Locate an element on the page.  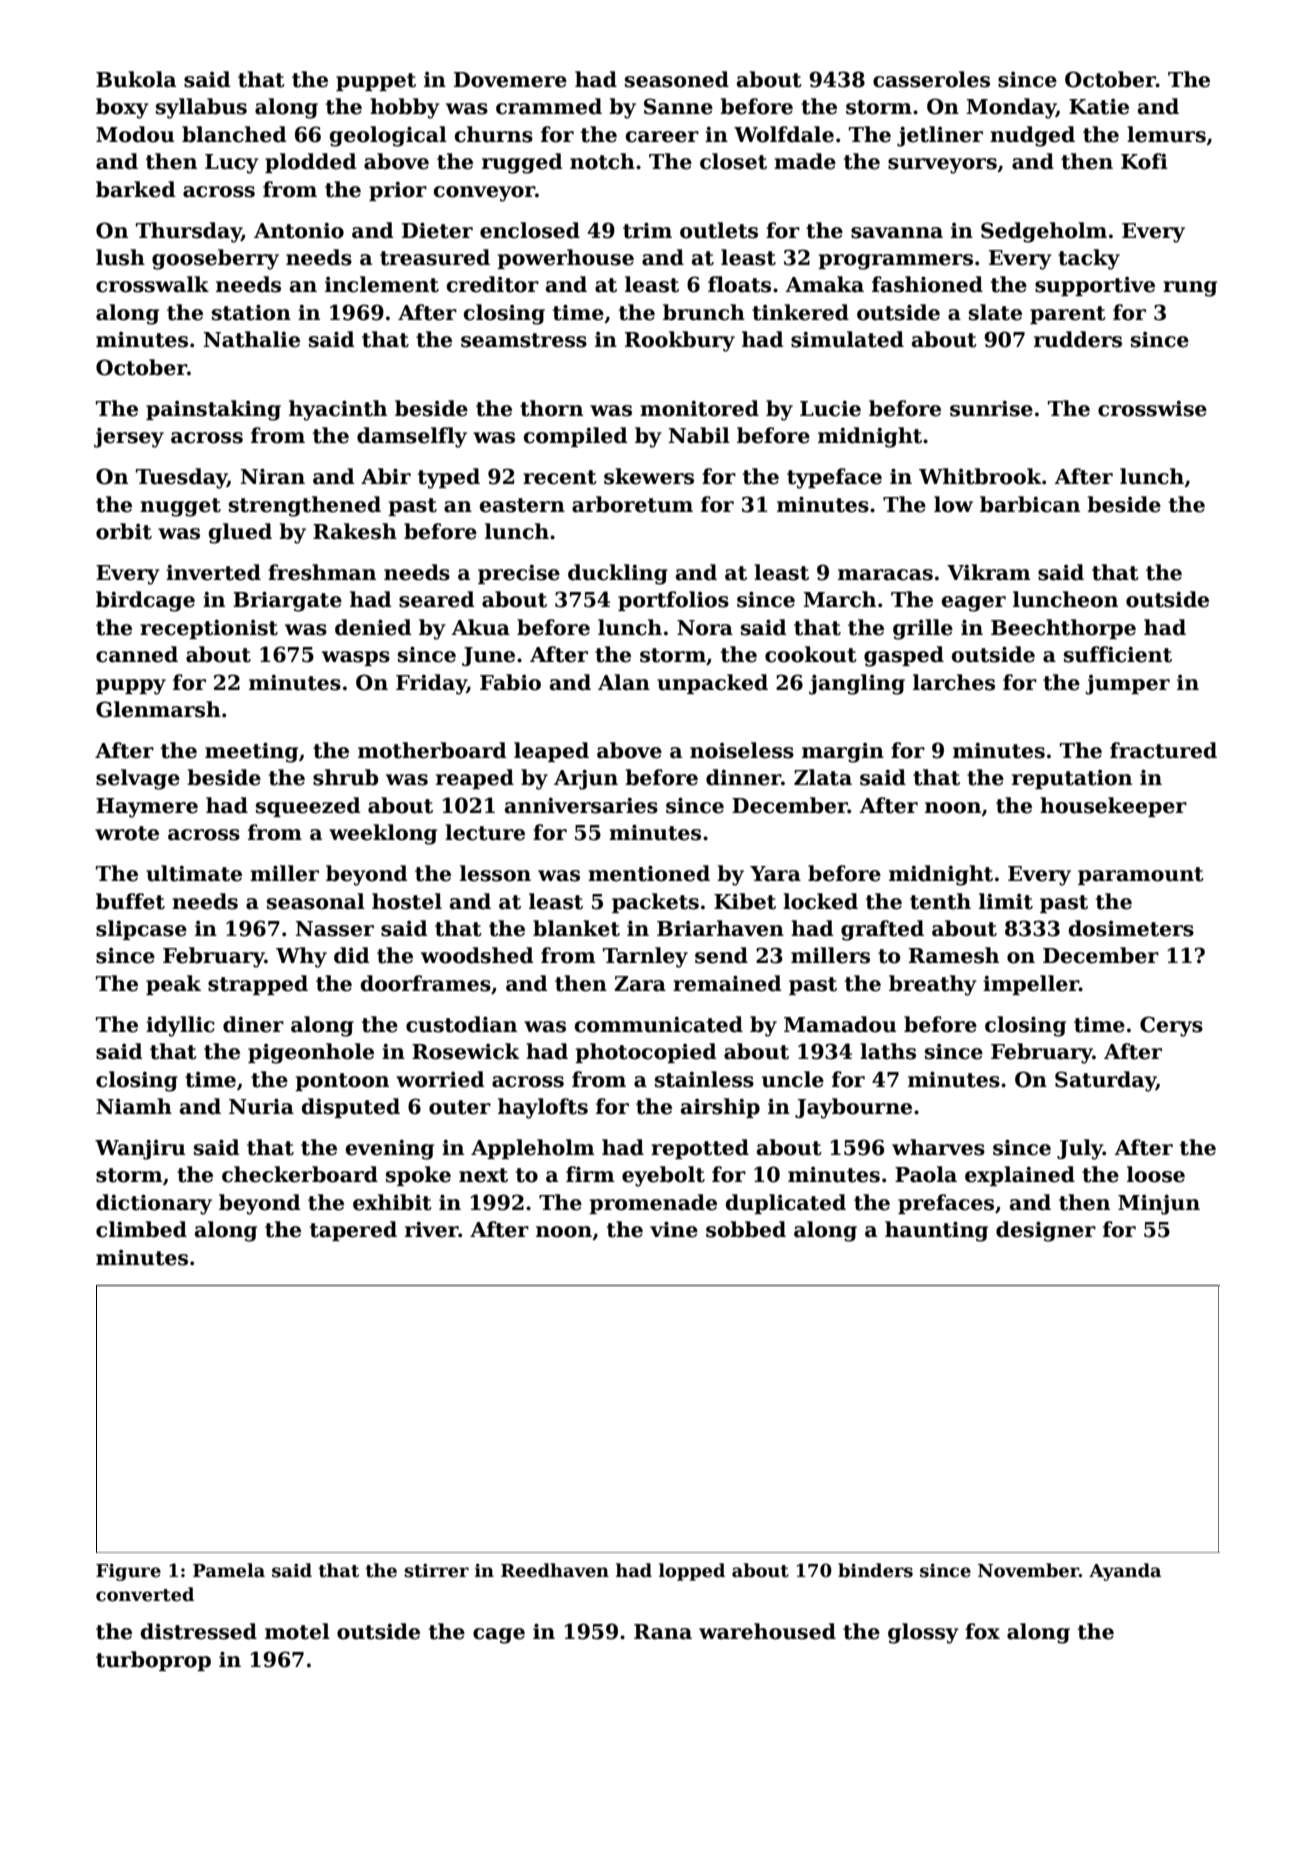
warehoused is located at coordinates (767, 1631).
